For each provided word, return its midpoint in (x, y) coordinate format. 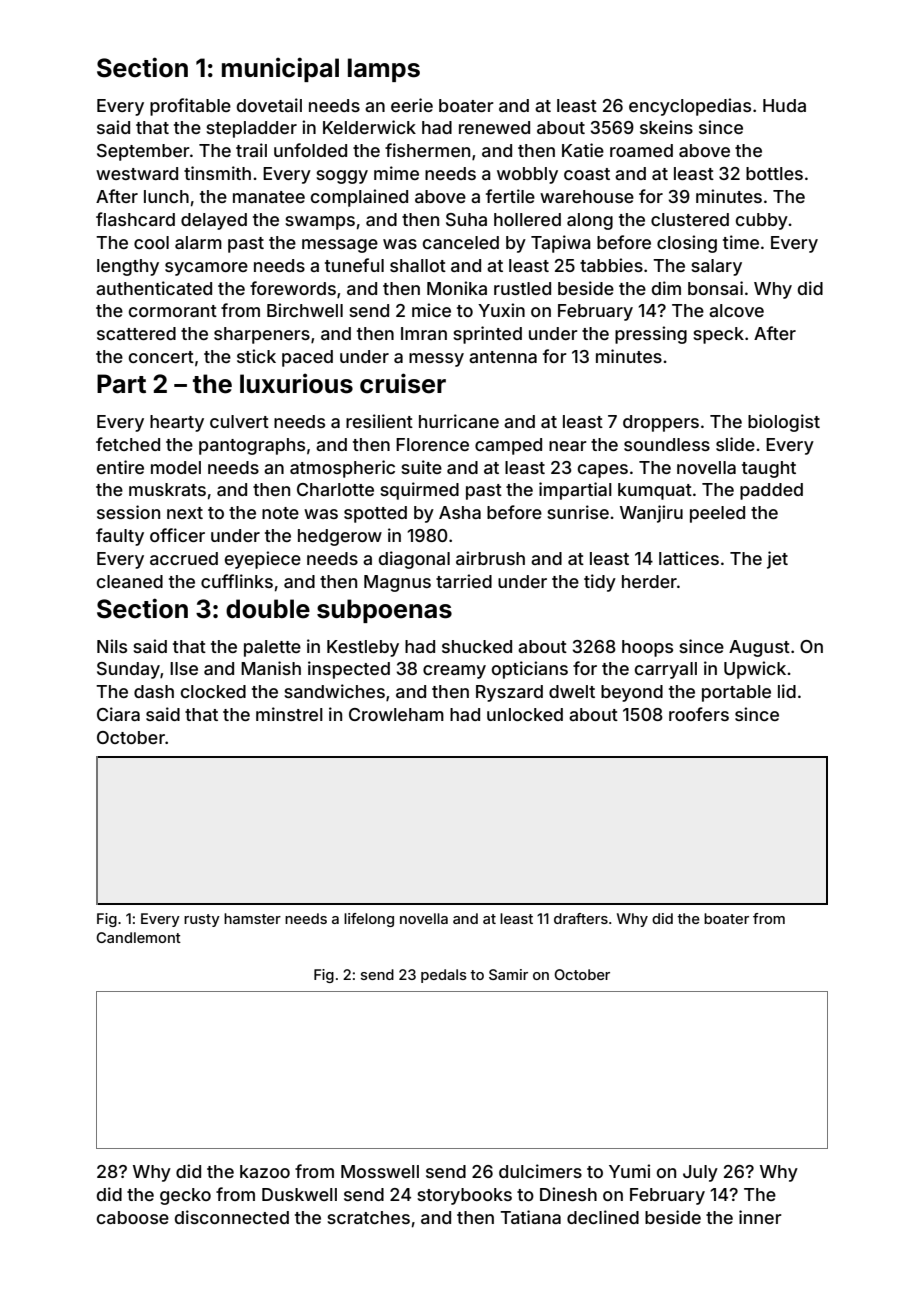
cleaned (130, 581)
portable (736, 693)
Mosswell (380, 1171)
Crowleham (396, 714)
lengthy (128, 267)
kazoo (265, 1171)
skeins (666, 127)
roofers (699, 714)
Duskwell (299, 1194)
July (700, 1173)
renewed (494, 127)
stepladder (251, 129)
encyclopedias (690, 107)
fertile (510, 196)
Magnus (397, 583)
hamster (252, 918)
